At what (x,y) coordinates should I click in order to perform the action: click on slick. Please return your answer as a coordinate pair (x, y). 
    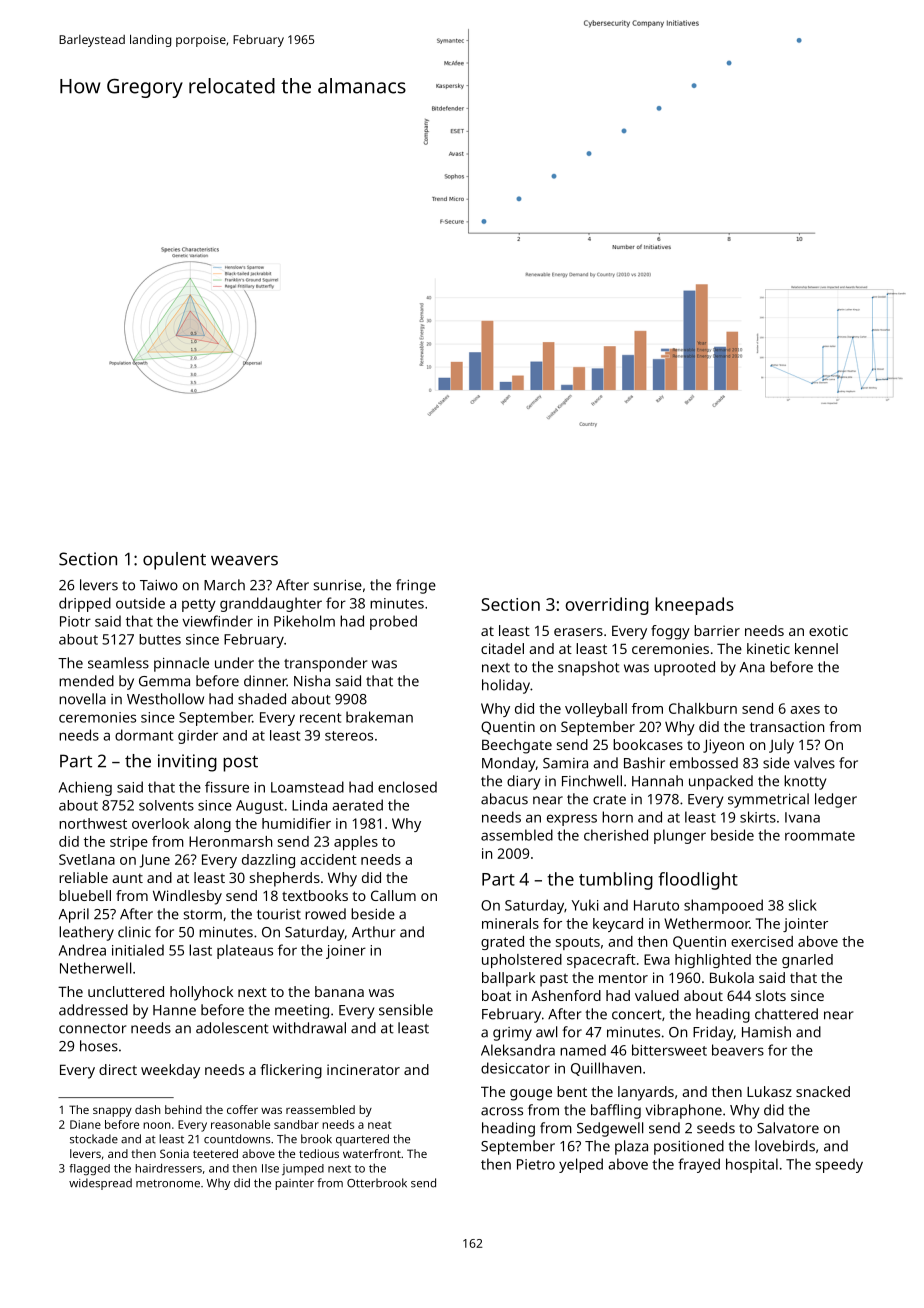
    Looking at the image, I should click on (803, 905).
